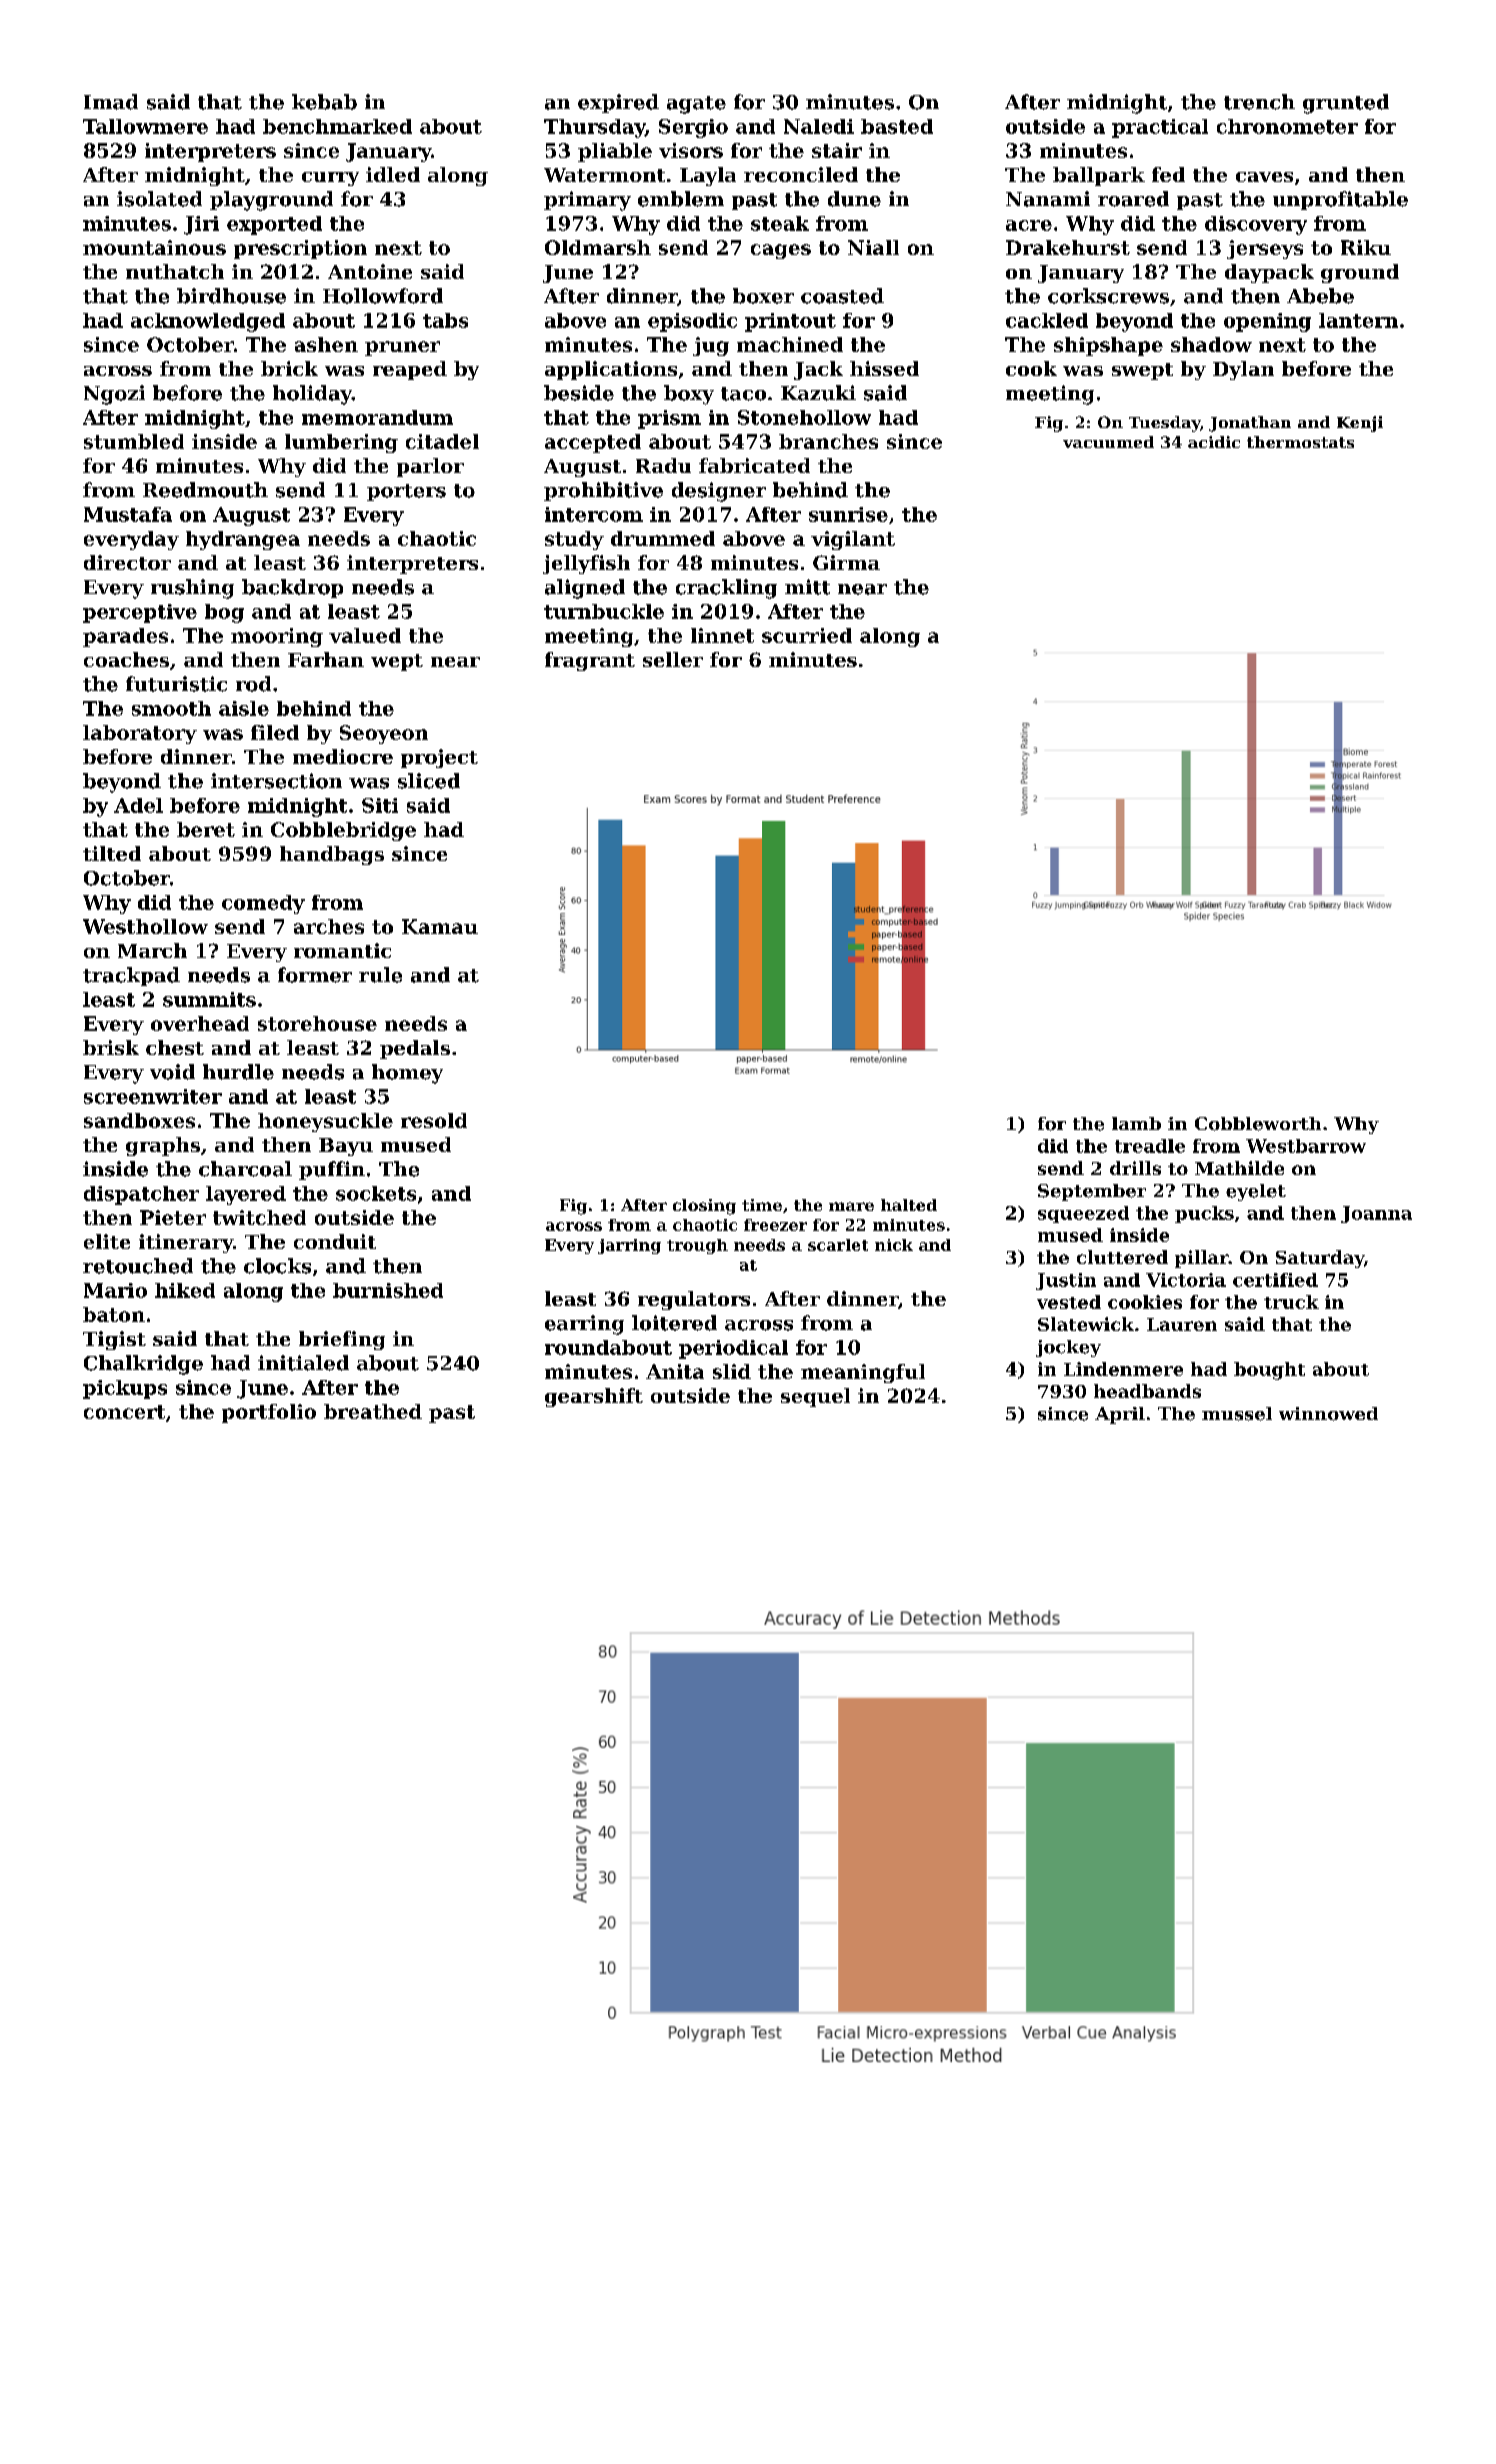  I want to click on Imad, so click(111, 102).
